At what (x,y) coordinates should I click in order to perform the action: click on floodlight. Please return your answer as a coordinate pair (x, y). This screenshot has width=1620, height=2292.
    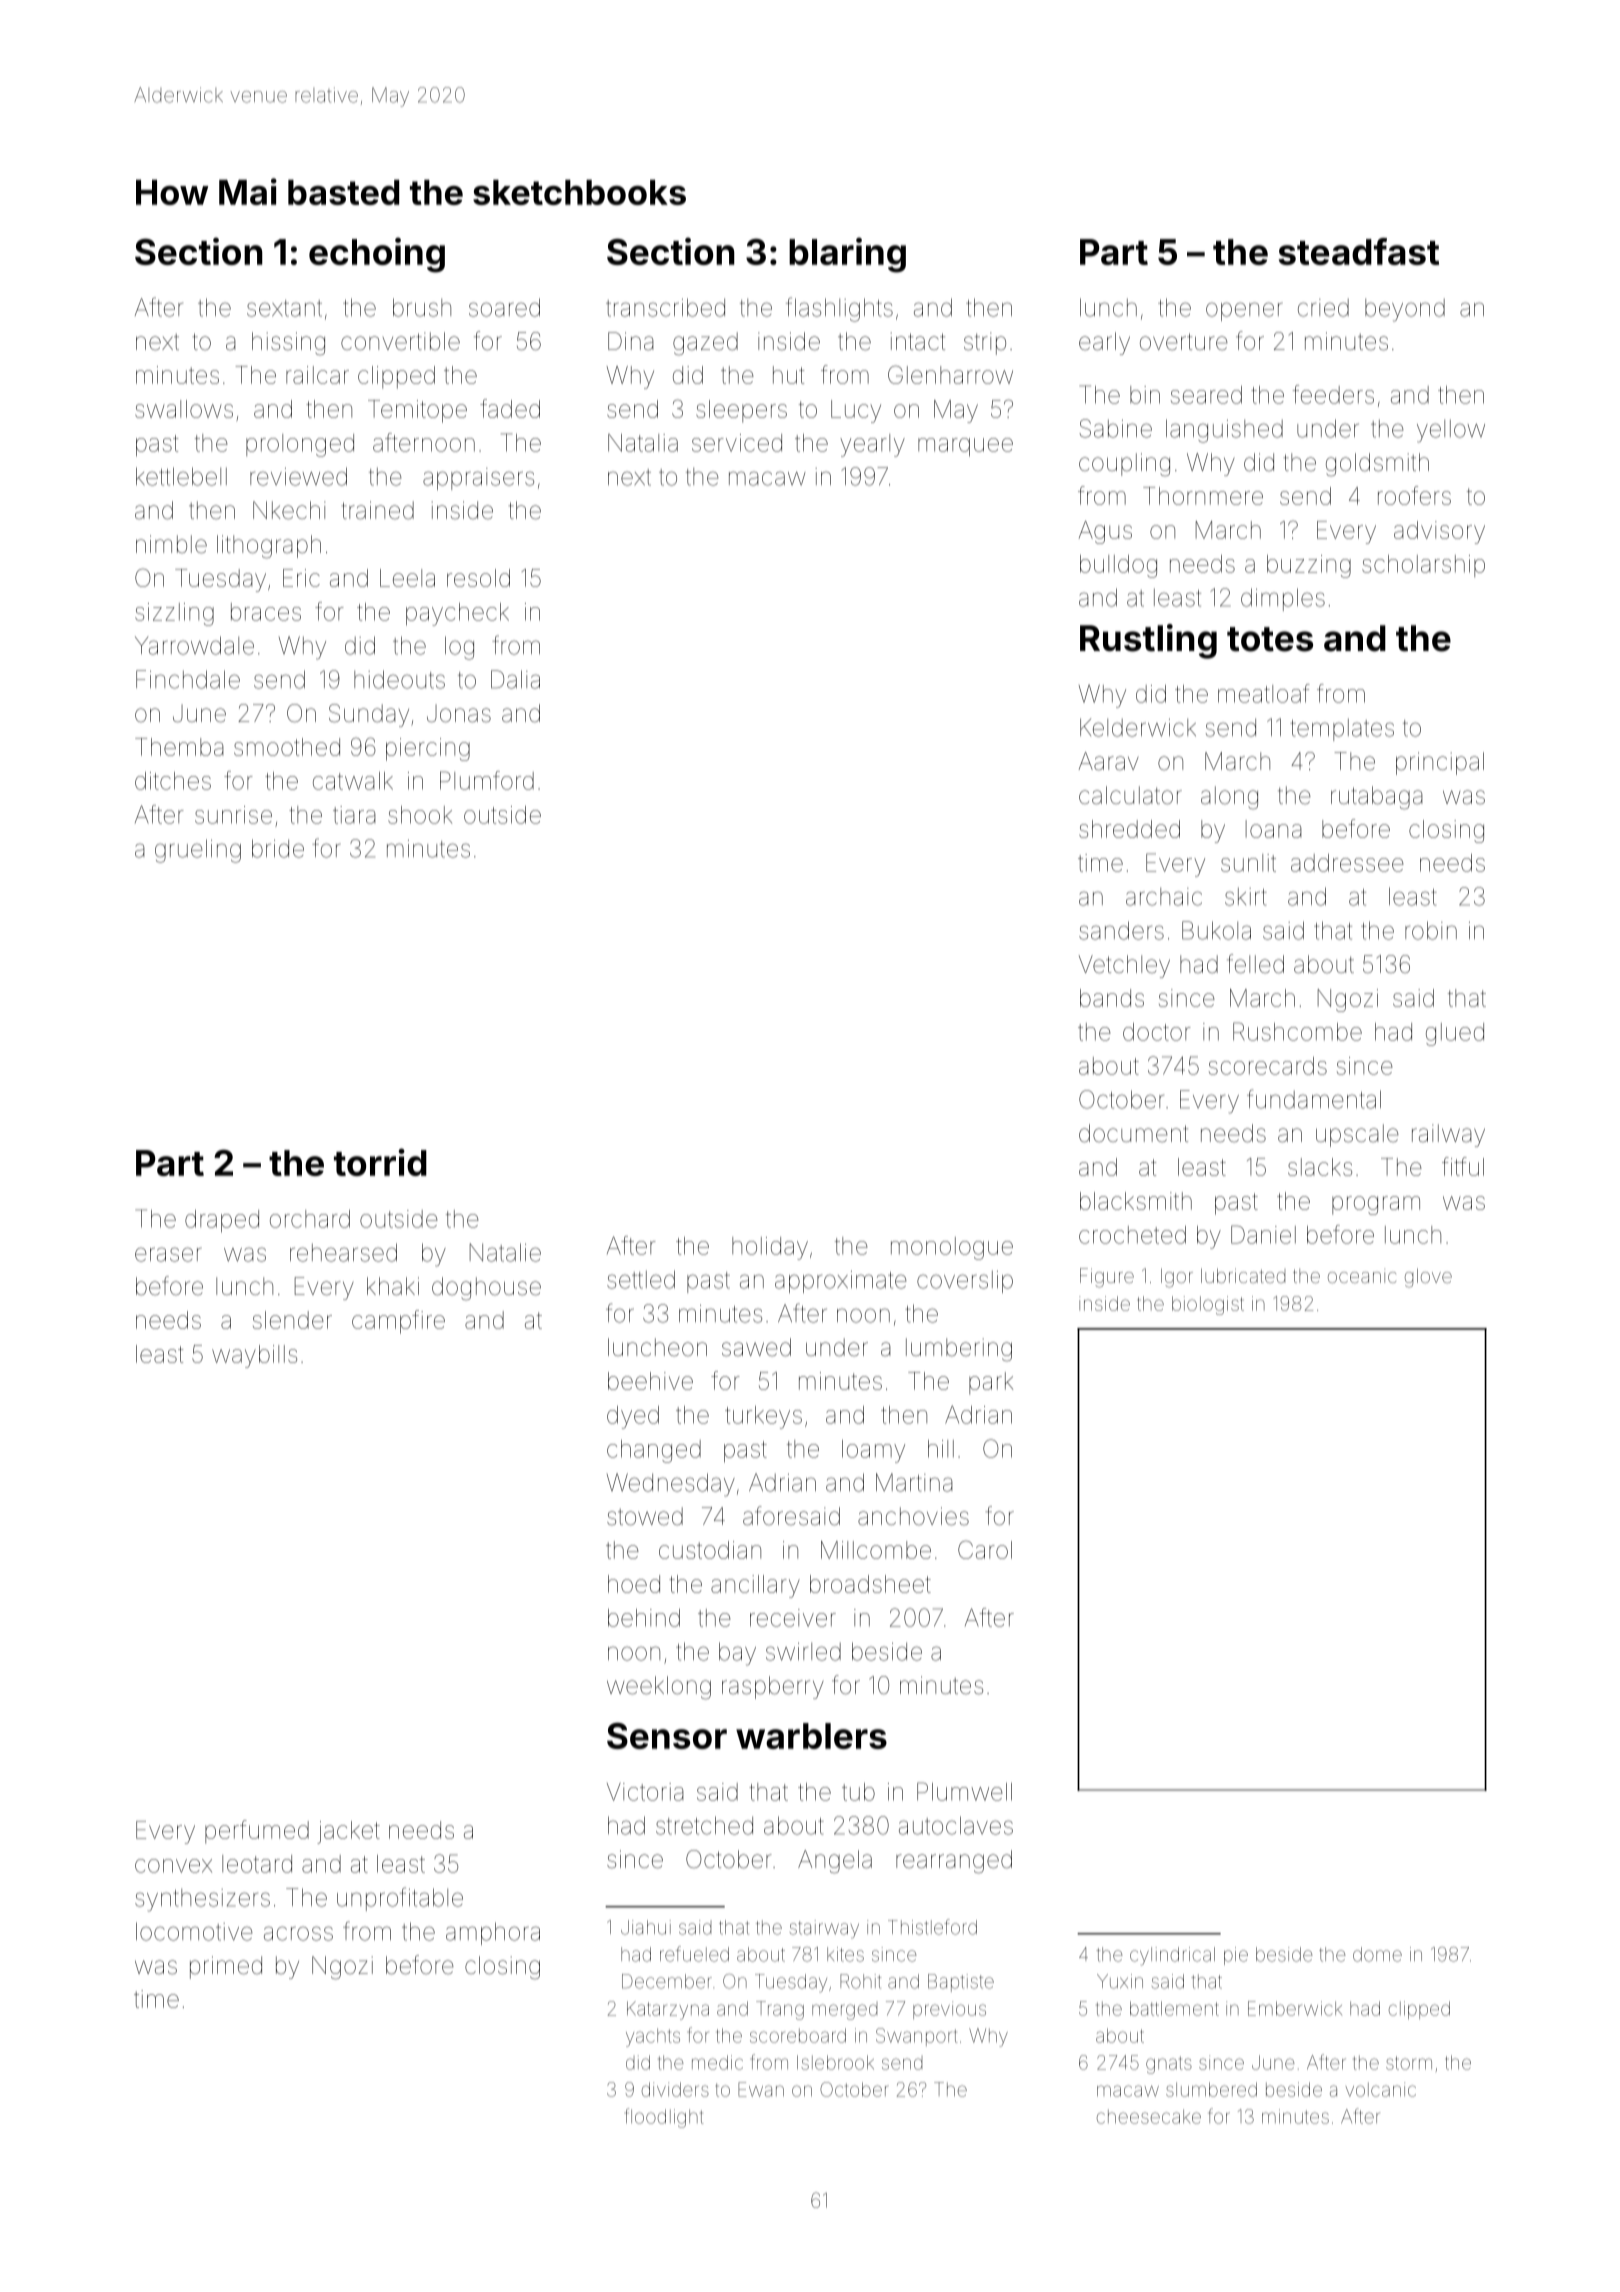
    Looking at the image, I should click on (664, 2118).
